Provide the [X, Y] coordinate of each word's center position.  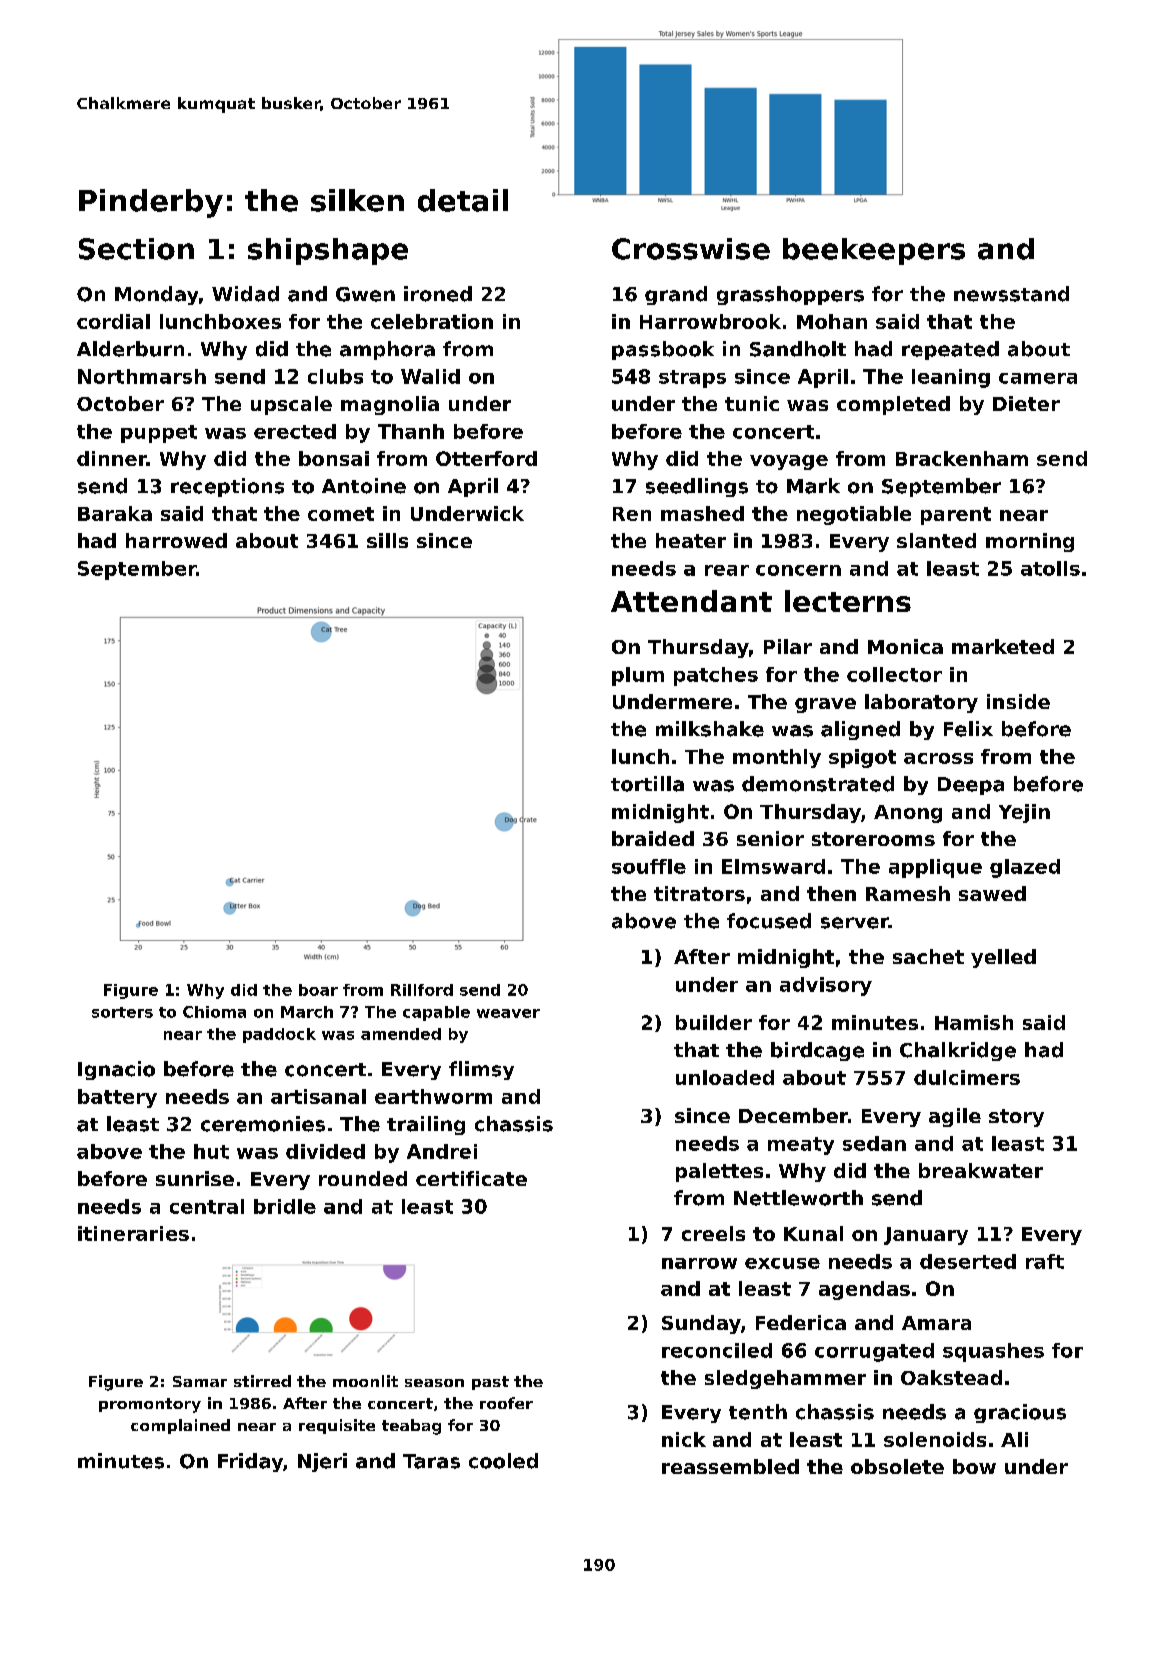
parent [956, 516]
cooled [503, 1461]
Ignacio [116, 1070]
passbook [663, 350]
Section [136, 249]
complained [180, 1426]
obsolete [897, 1466]
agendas [864, 1290]
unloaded [725, 1077]
